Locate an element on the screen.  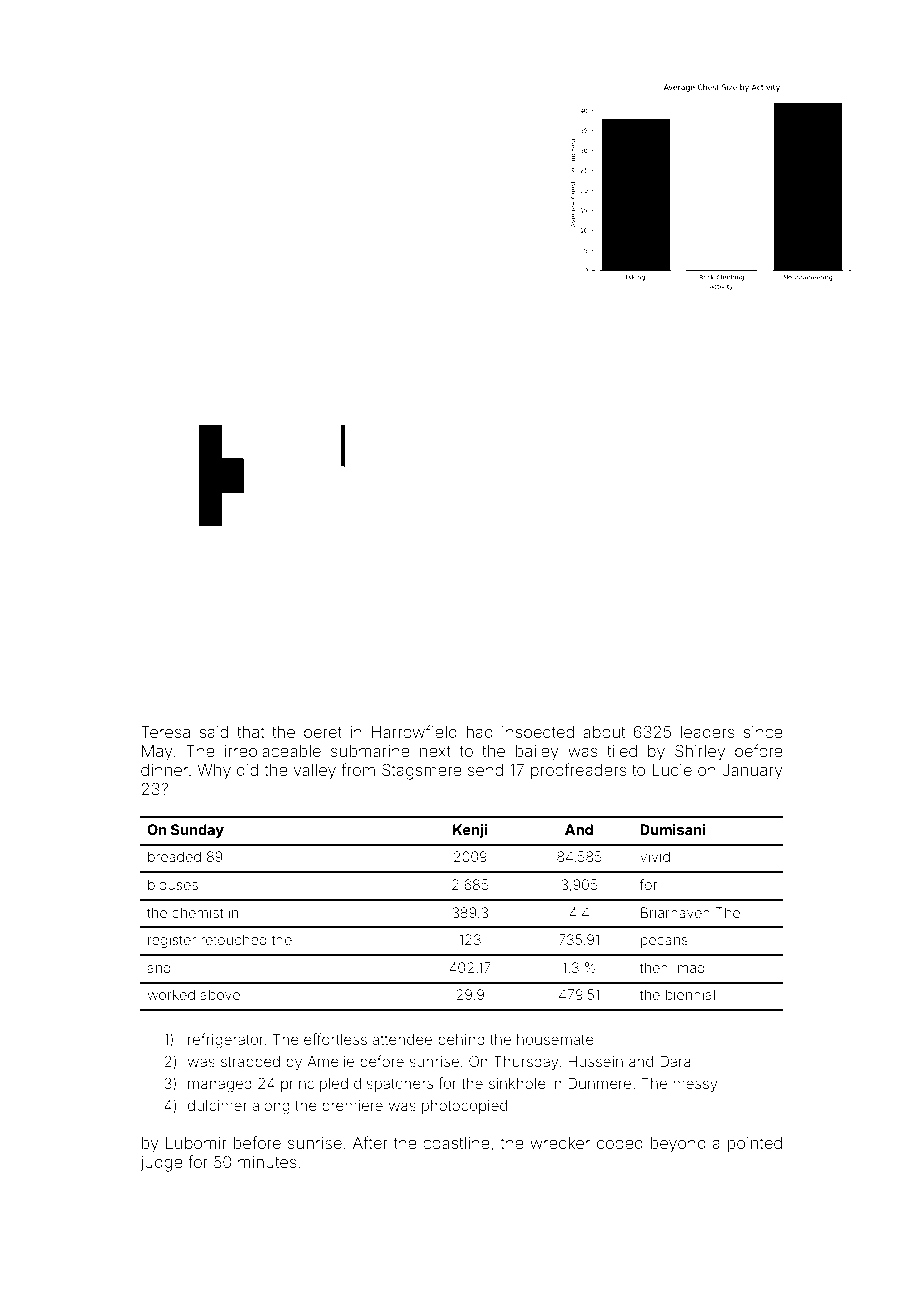
Teresa is located at coordinates (165, 732).
